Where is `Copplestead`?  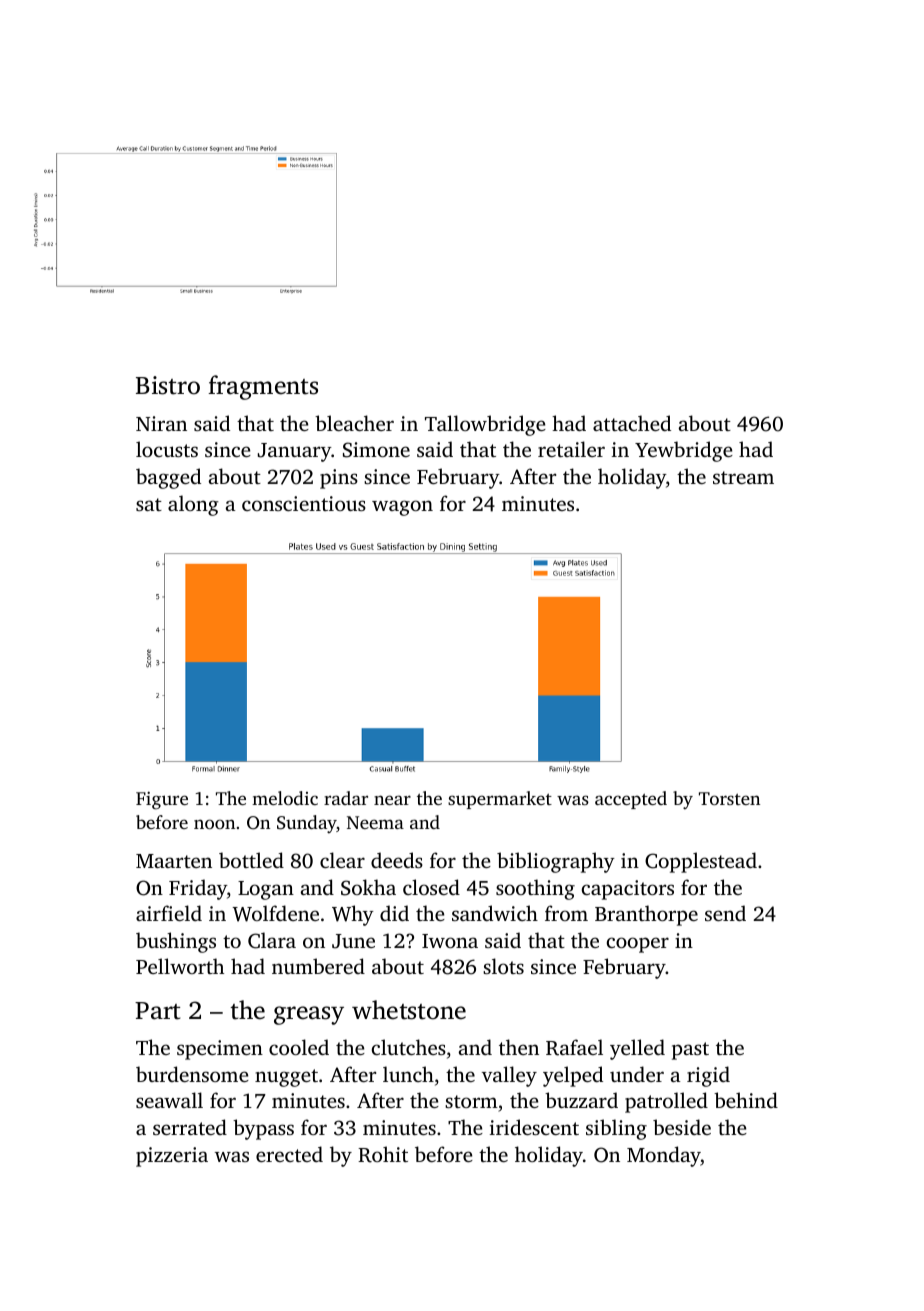 Copplestead is located at coordinates (701, 862).
